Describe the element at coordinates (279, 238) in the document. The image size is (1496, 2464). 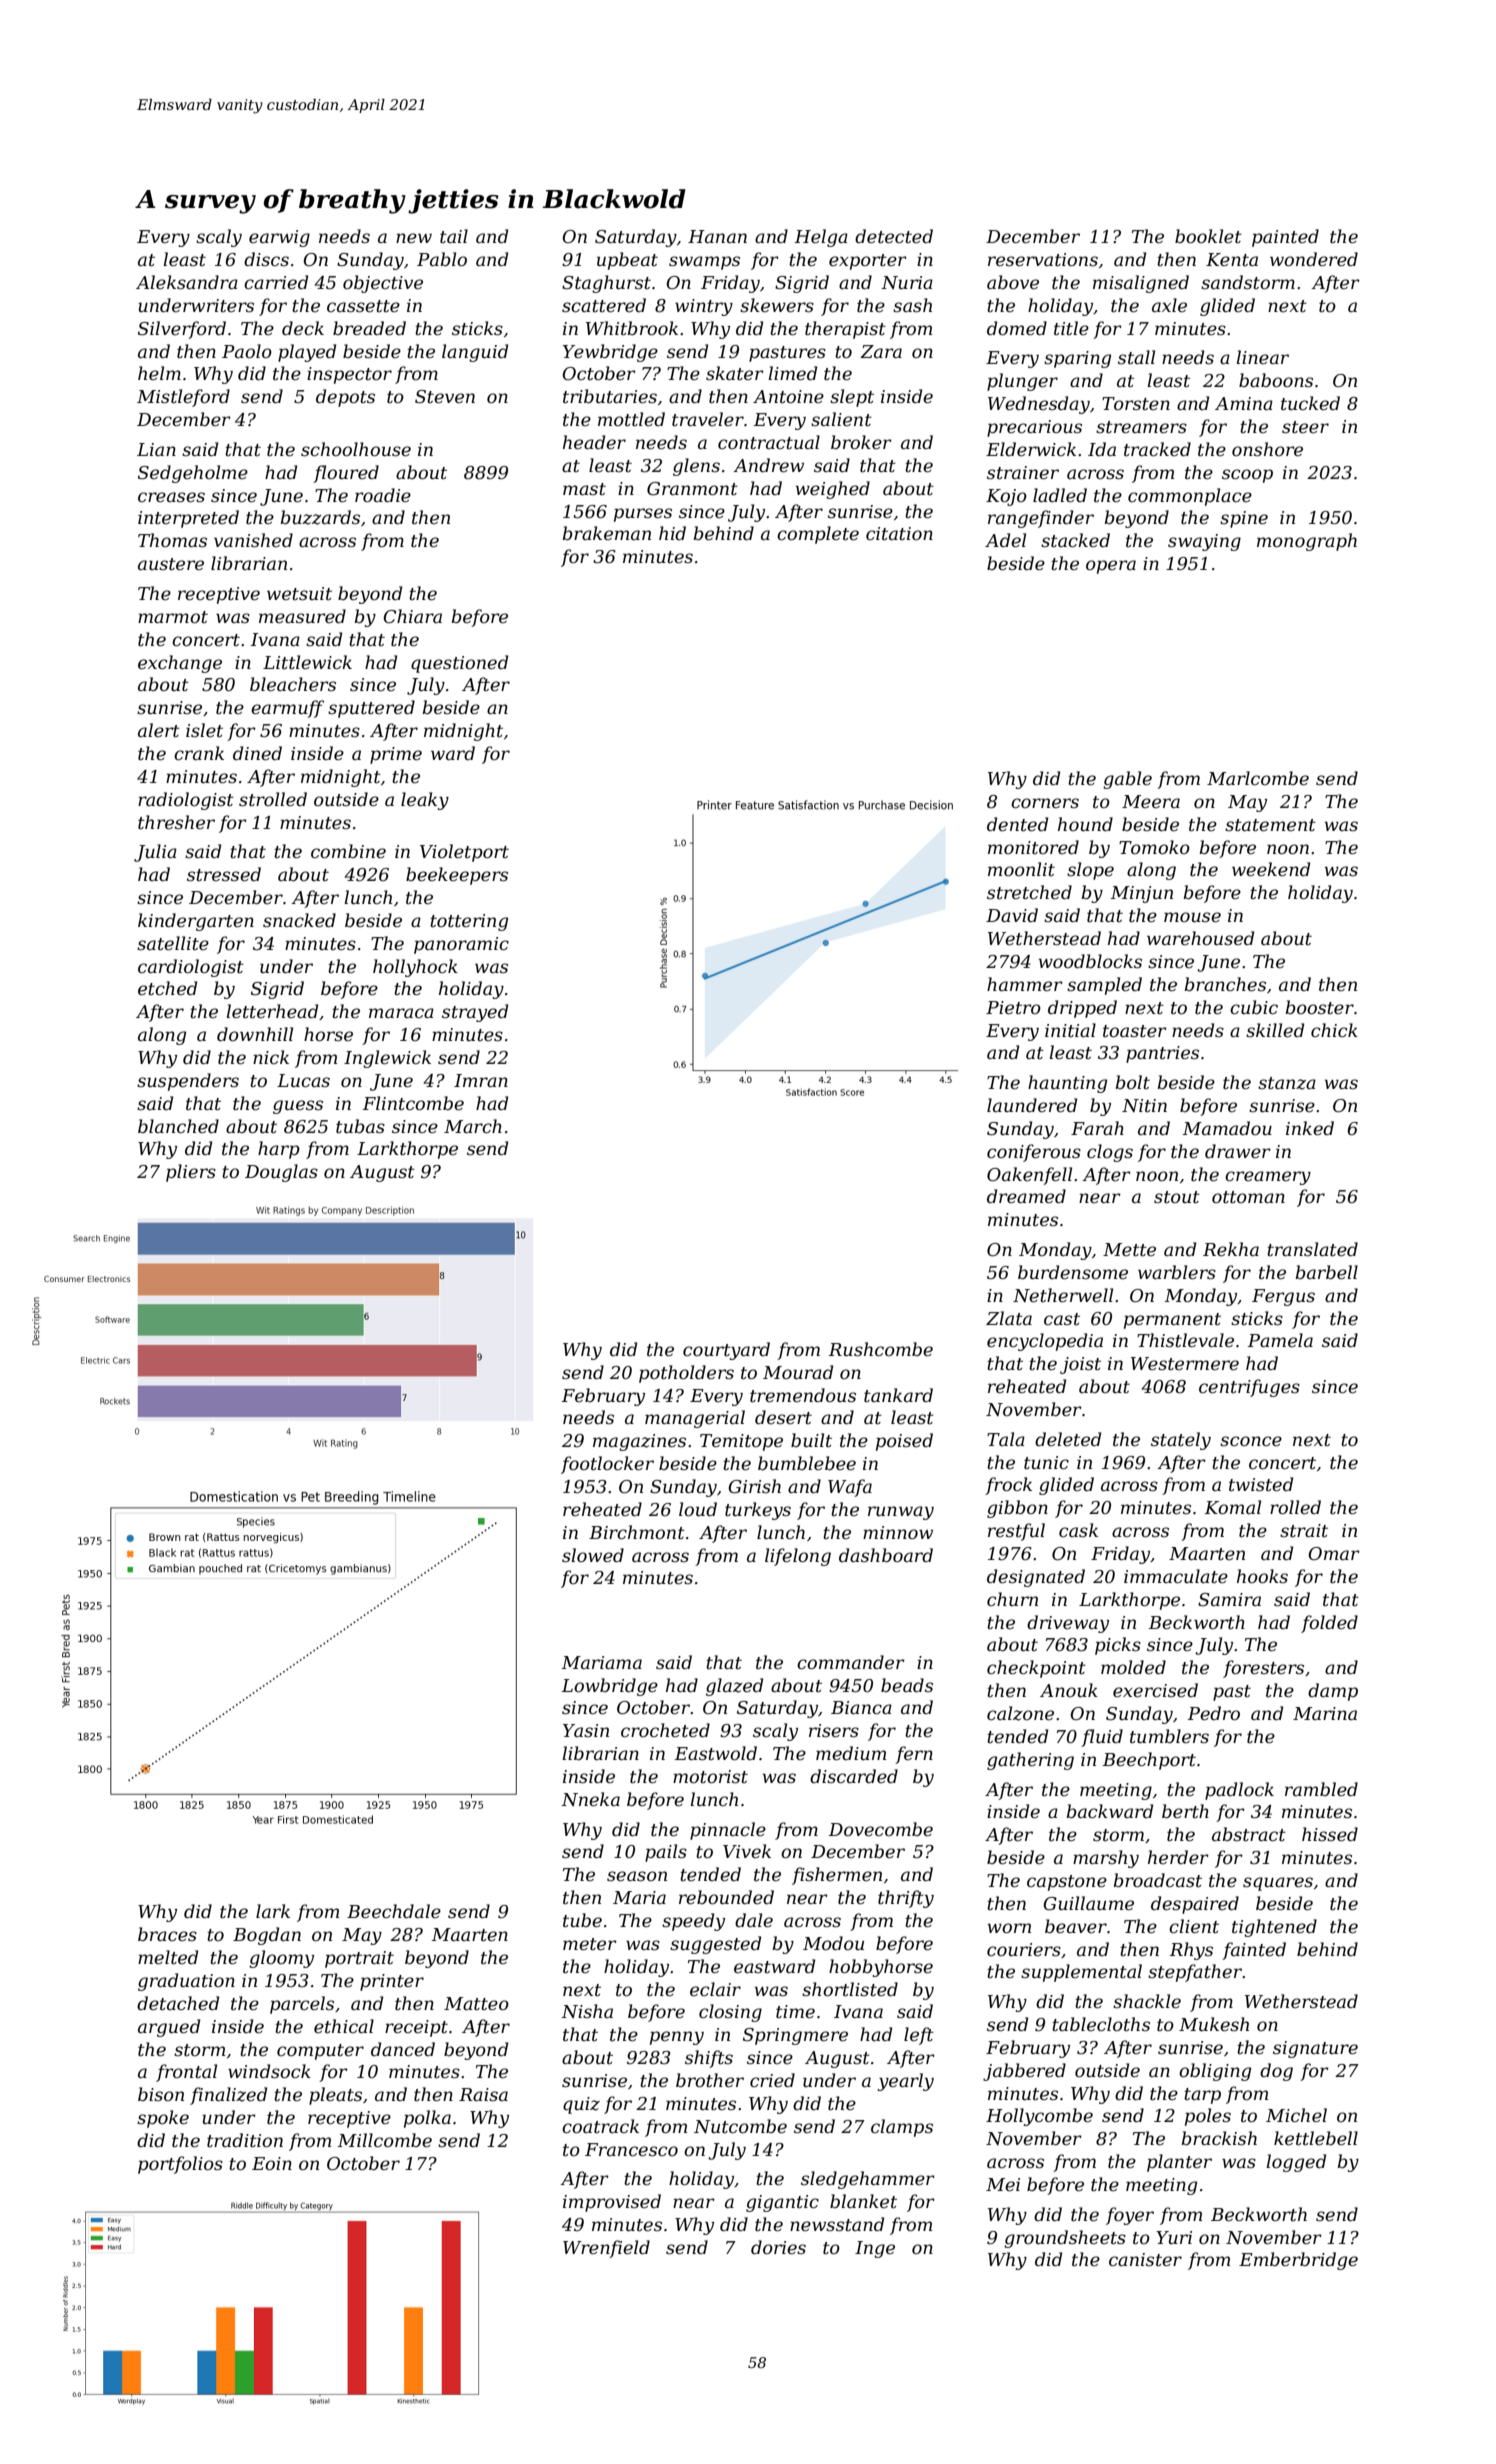
I see `earwig` at that location.
